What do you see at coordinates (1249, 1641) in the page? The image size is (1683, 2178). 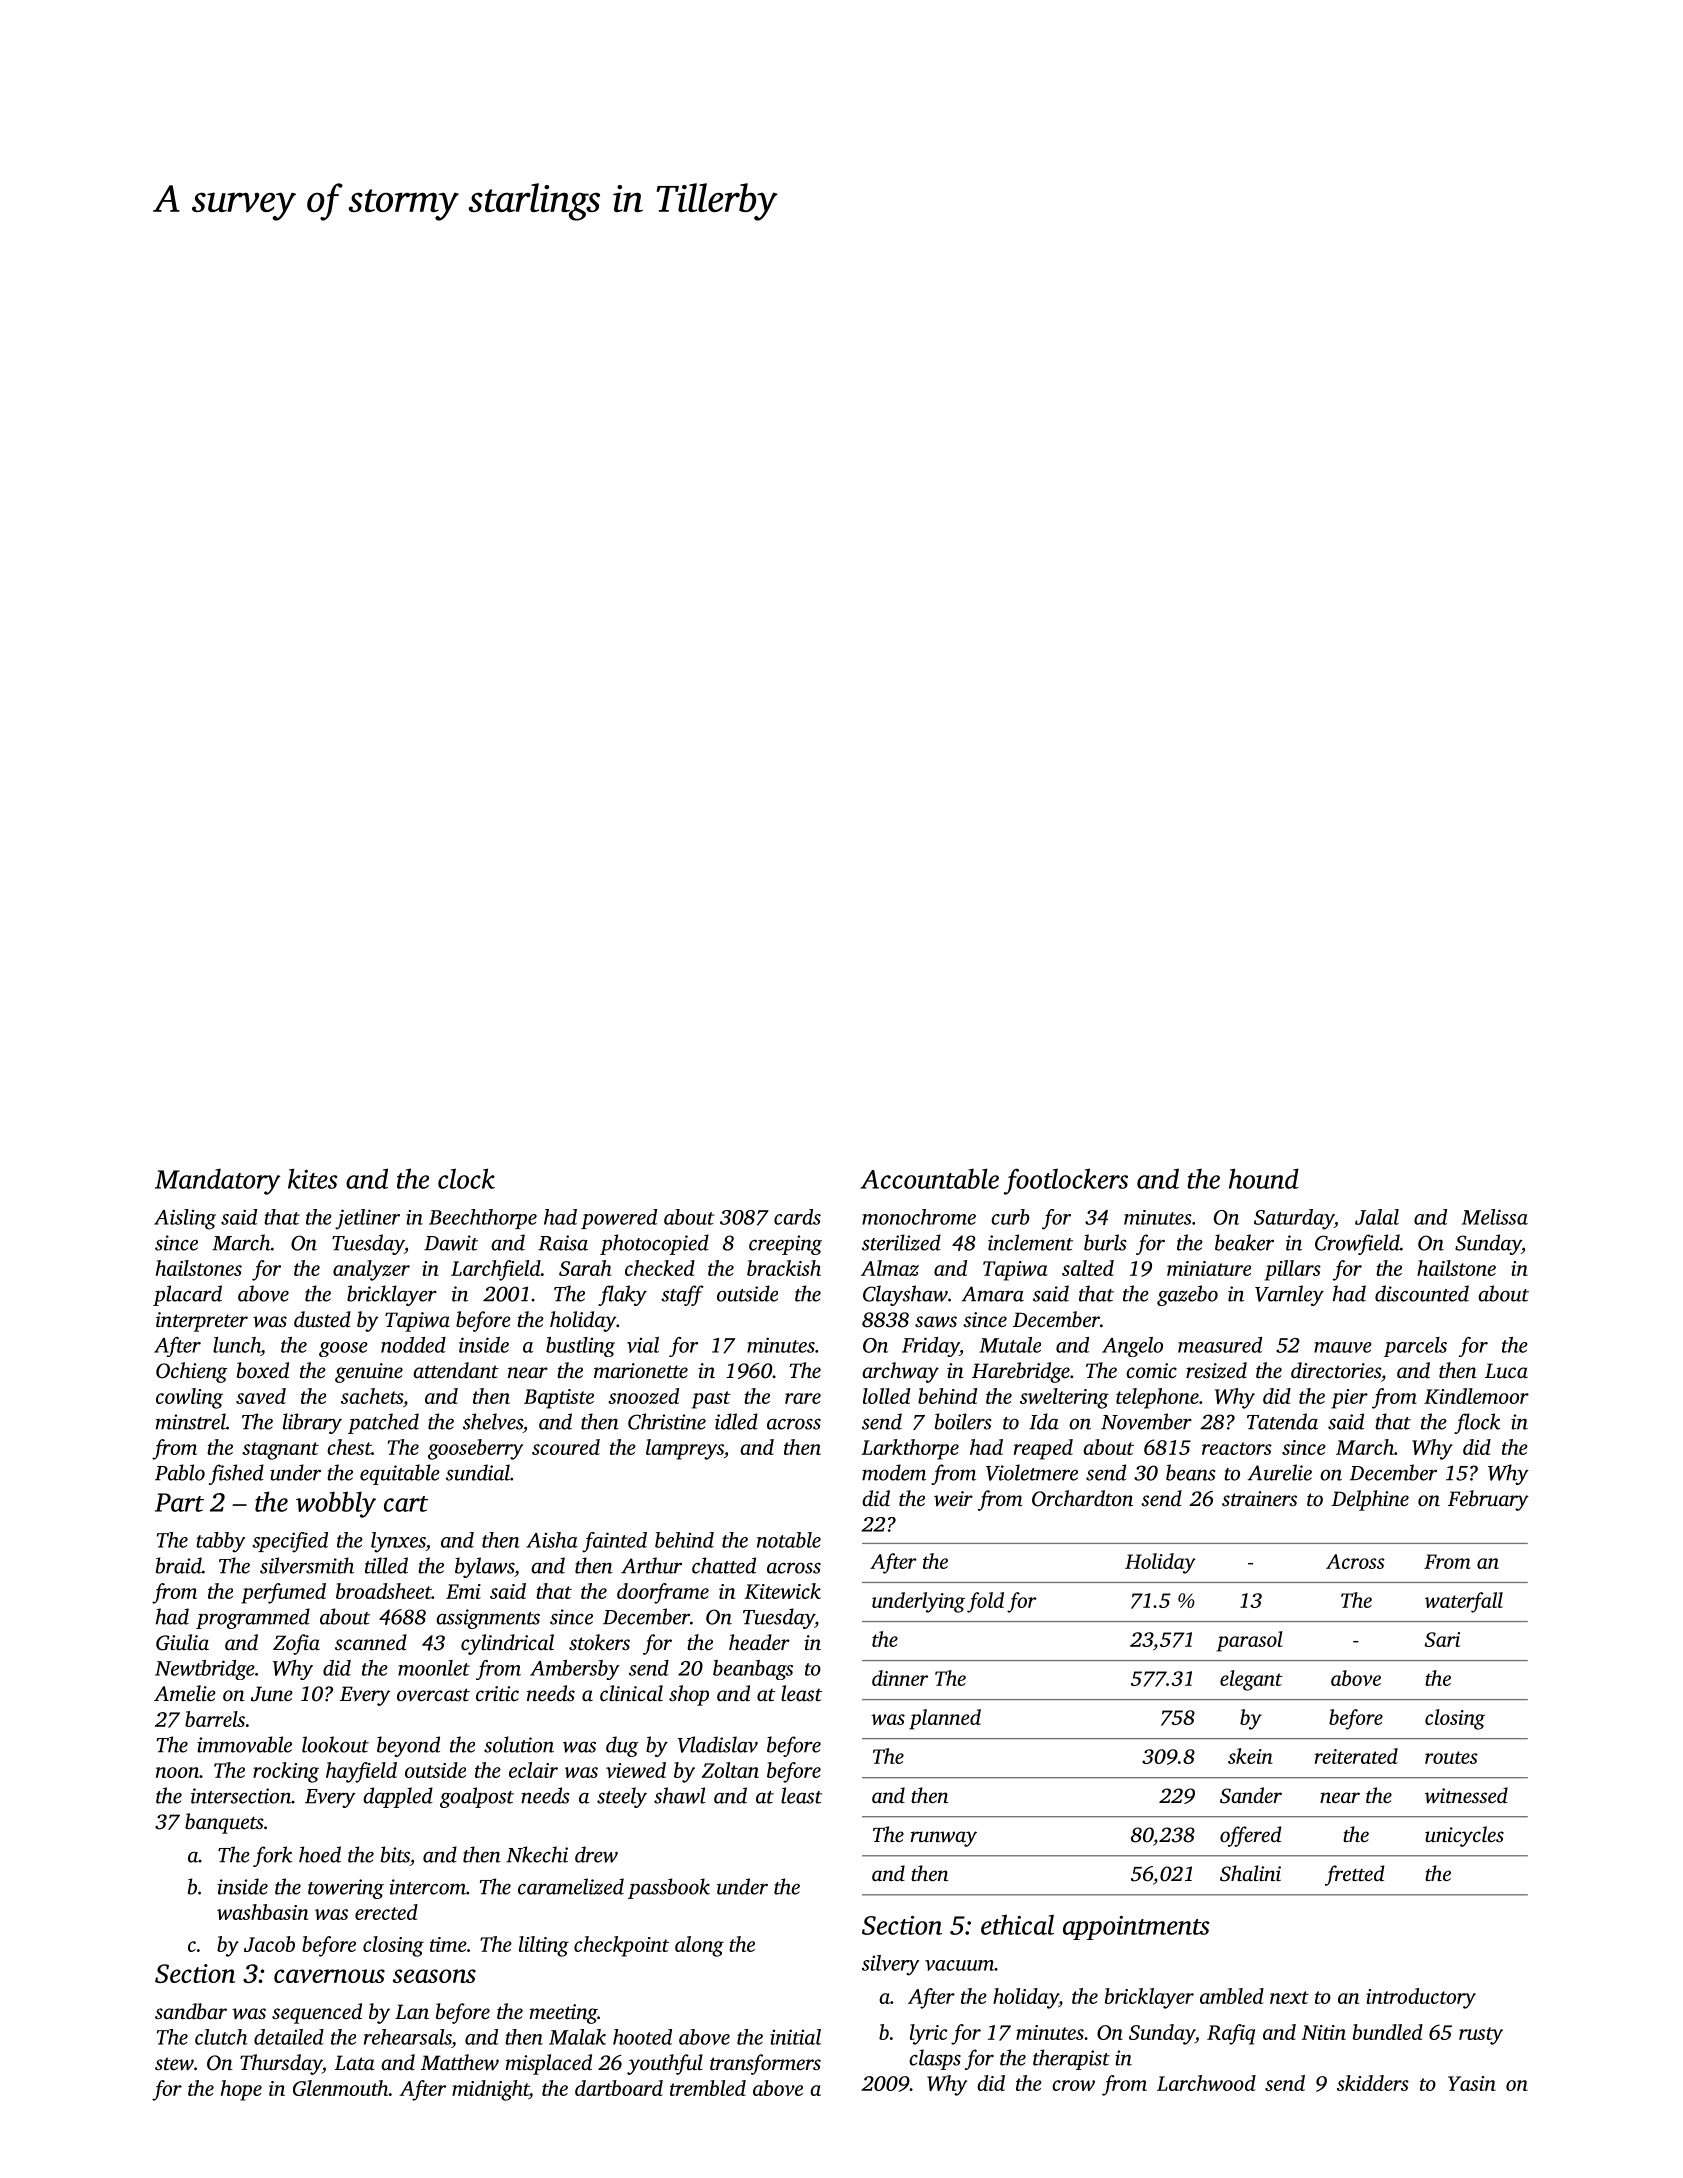 I see `parasol` at bounding box center [1249, 1641].
